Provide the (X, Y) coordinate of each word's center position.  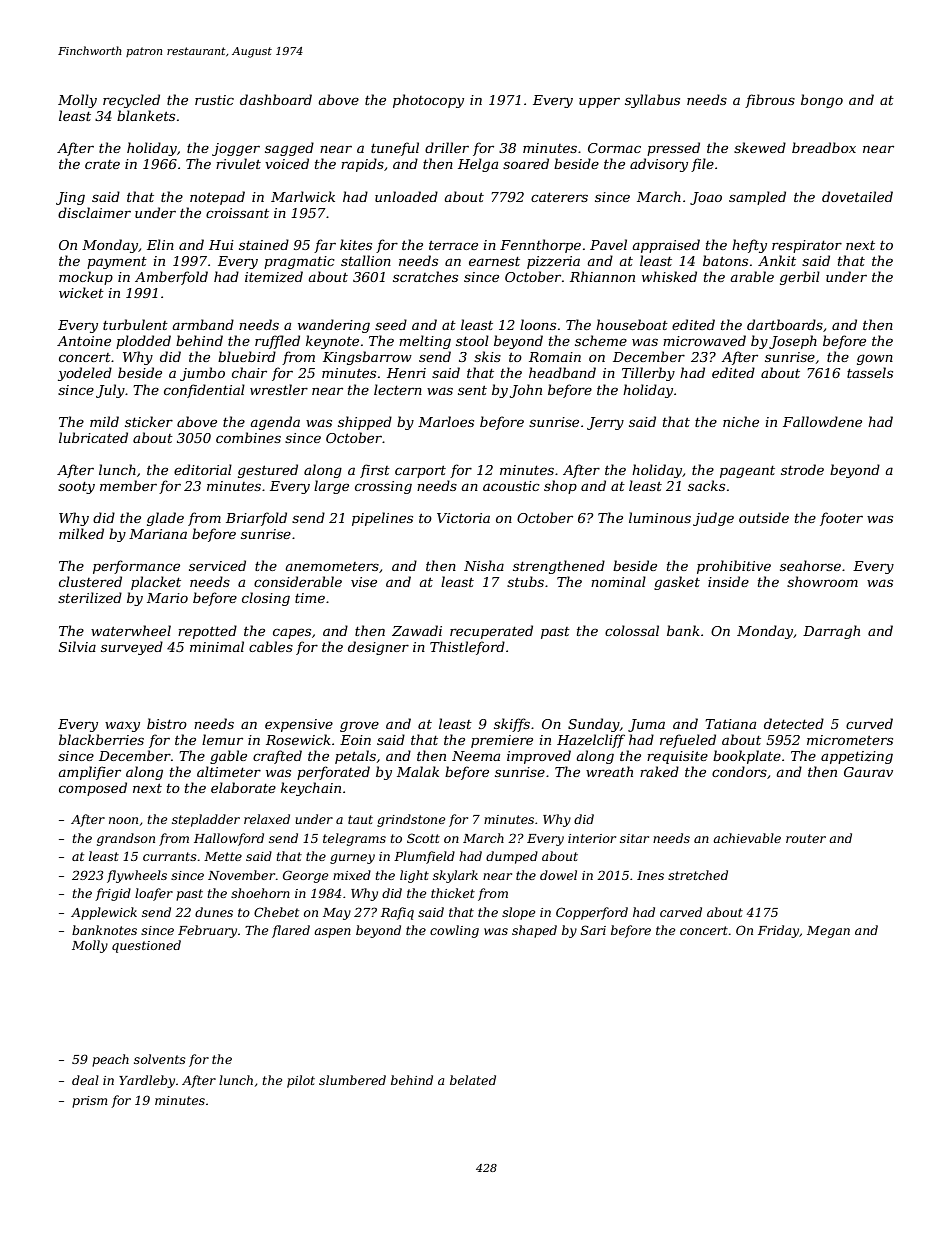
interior (592, 838)
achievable (747, 838)
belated (473, 1080)
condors (739, 771)
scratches (425, 276)
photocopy (428, 101)
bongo (822, 101)
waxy (122, 726)
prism (89, 1102)
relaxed (267, 819)
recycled (131, 101)
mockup (86, 278)
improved (539, 757)
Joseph (793, 342)
